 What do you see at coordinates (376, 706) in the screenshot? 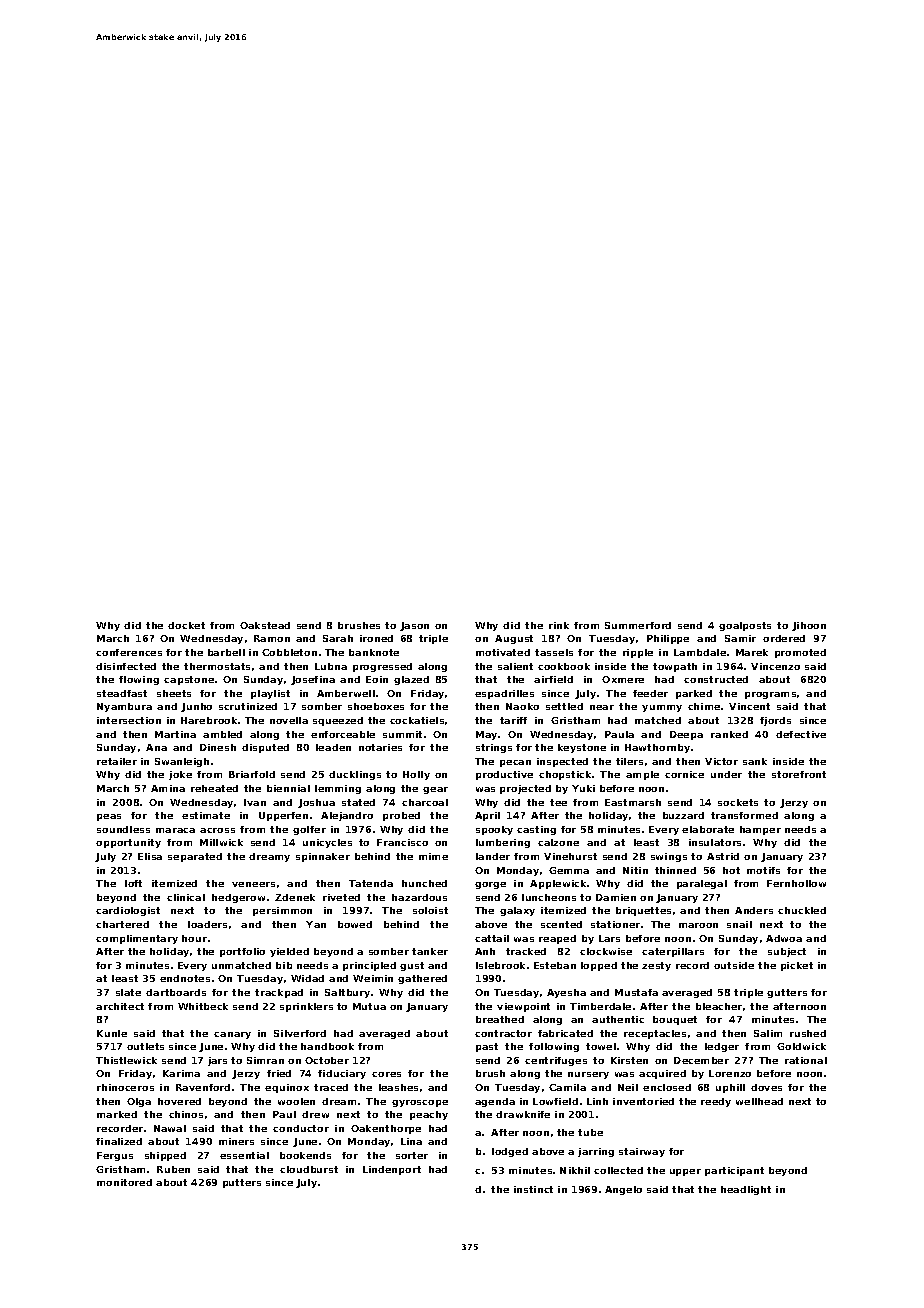
I see `shoeboxes` at bounding box center [376, 706].
